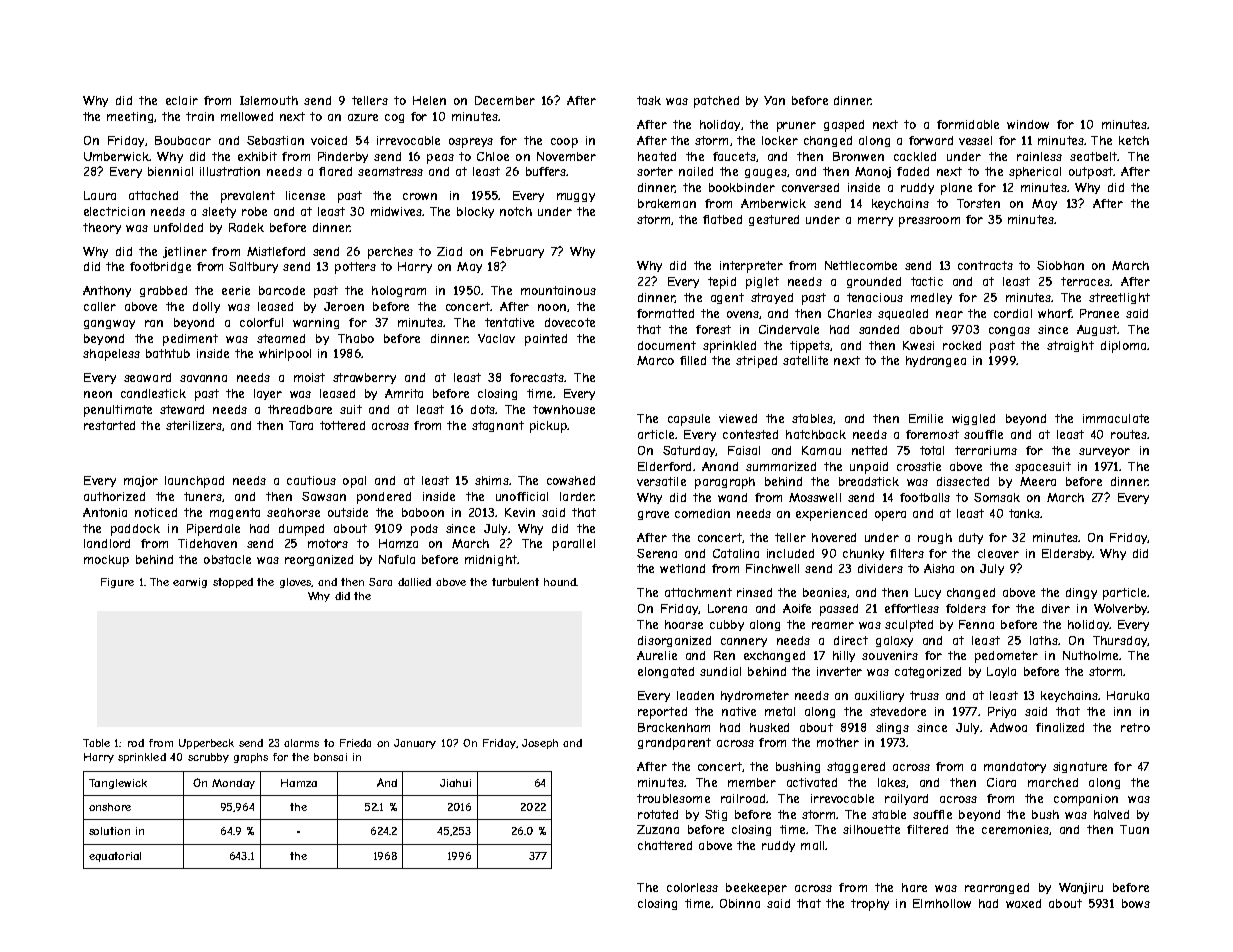 The width and height of the image is (1233, 952). What do you see at coordinates (1013, 313) in the image?
I see `cordial` at bounding box center [1013, 313].
